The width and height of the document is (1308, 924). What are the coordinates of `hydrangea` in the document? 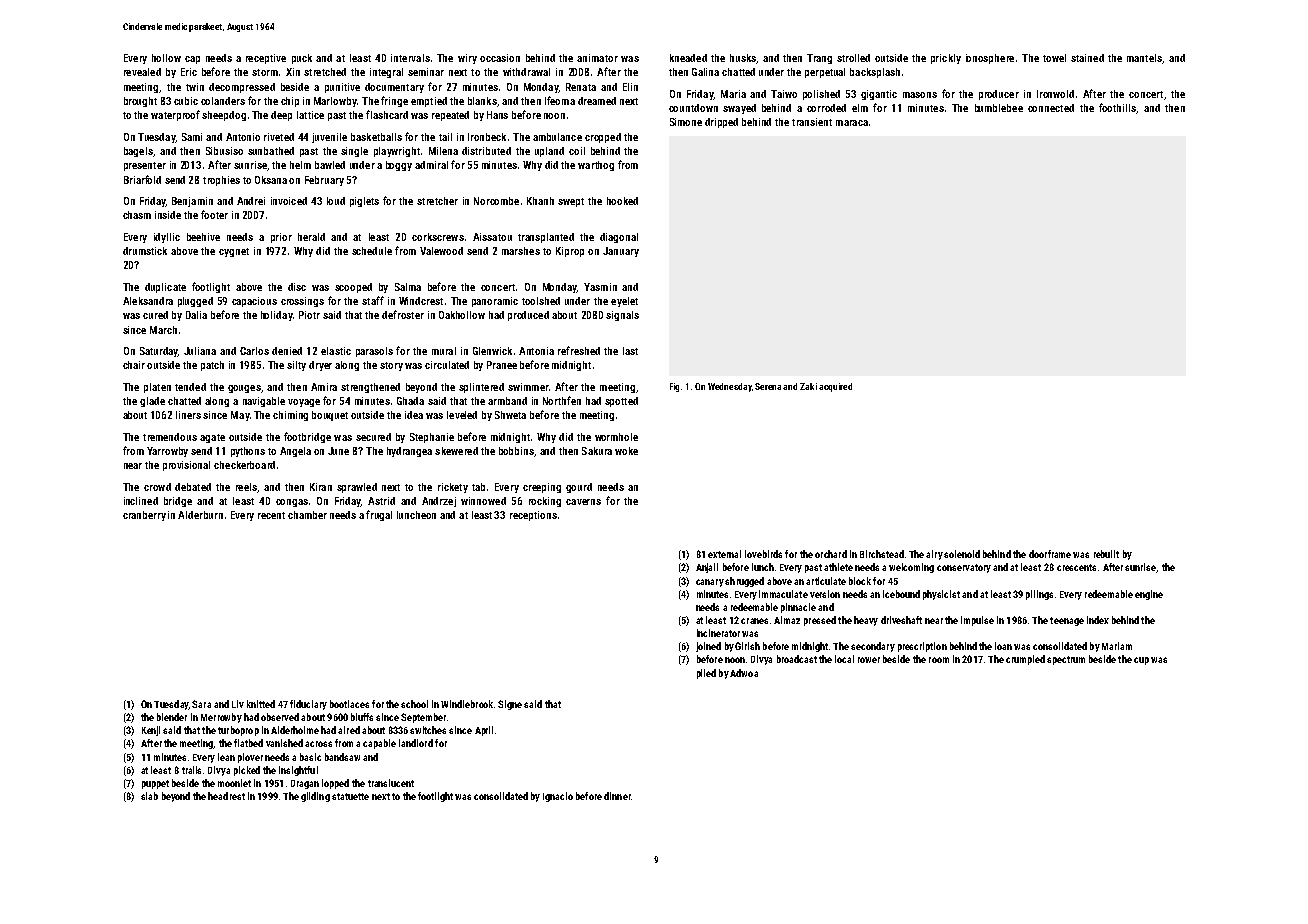 It's located at (409, 452).
